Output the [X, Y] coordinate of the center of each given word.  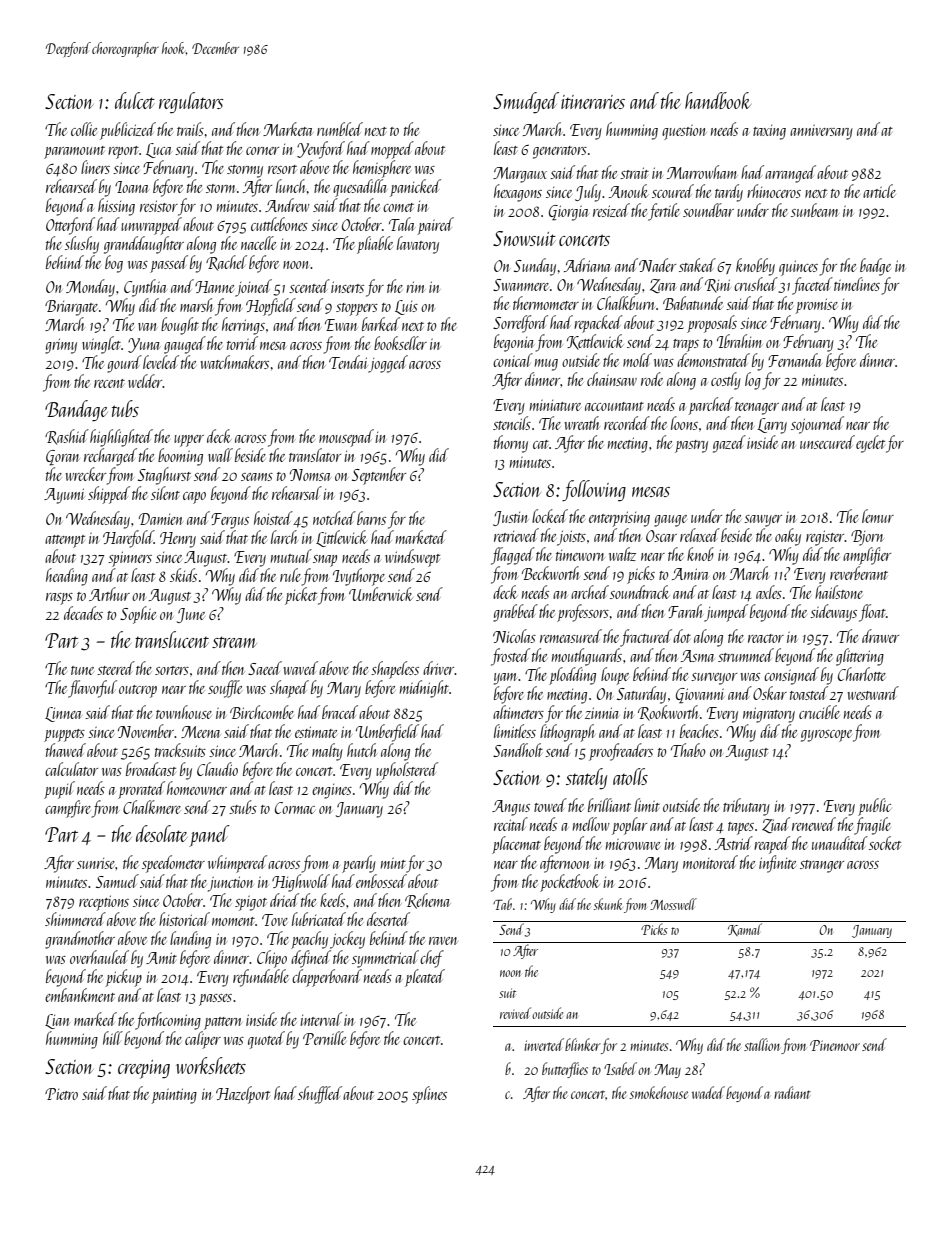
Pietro [61, 1094]
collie [84, 129]
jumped [726, 613]
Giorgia [569, 213]
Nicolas [514, 636]
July [588, 193]
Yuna [144, 345]
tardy [729, 193]
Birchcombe [262, 712]
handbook [718, 100]
